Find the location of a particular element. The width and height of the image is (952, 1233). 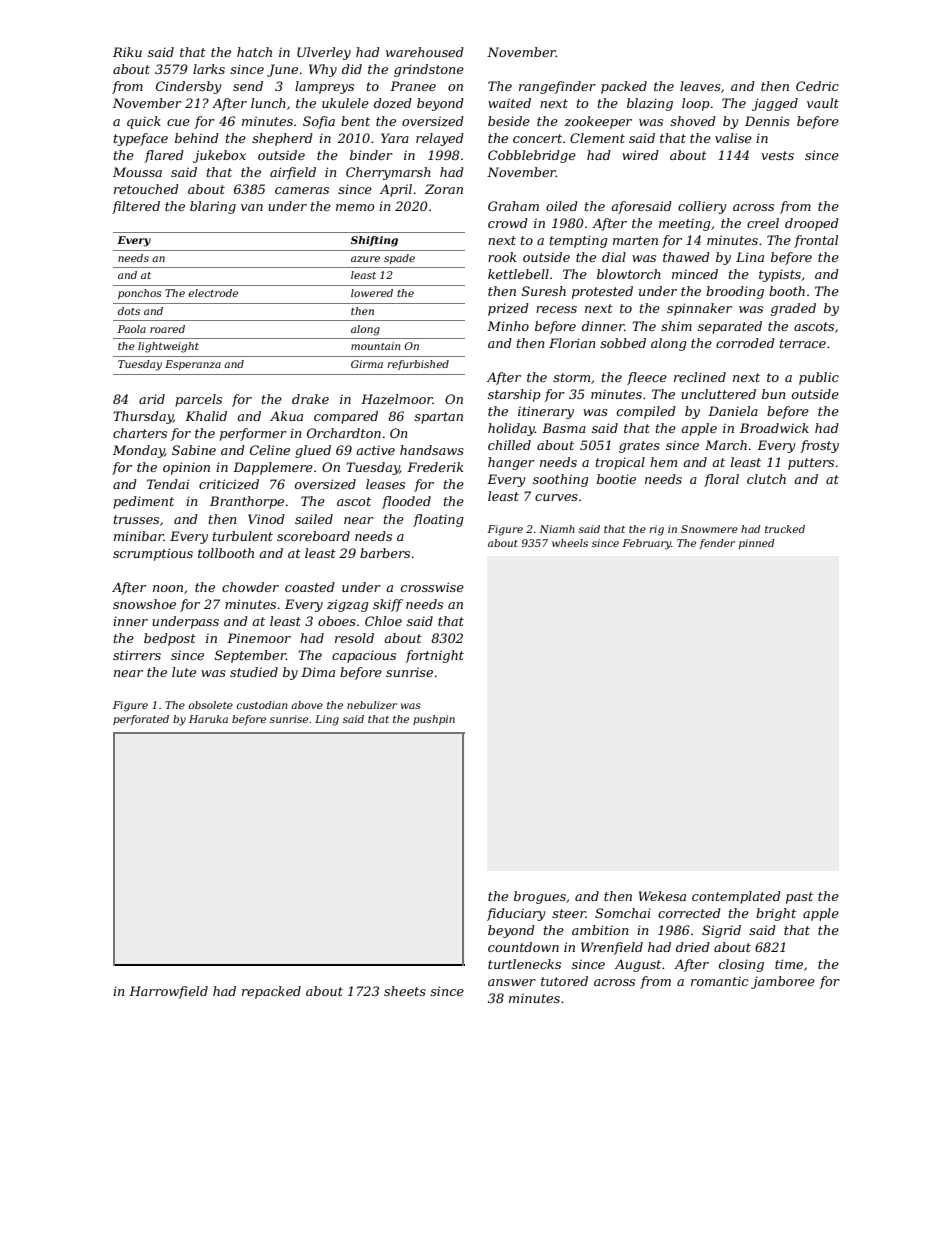

brogues is located at coordinates (540, 897).
